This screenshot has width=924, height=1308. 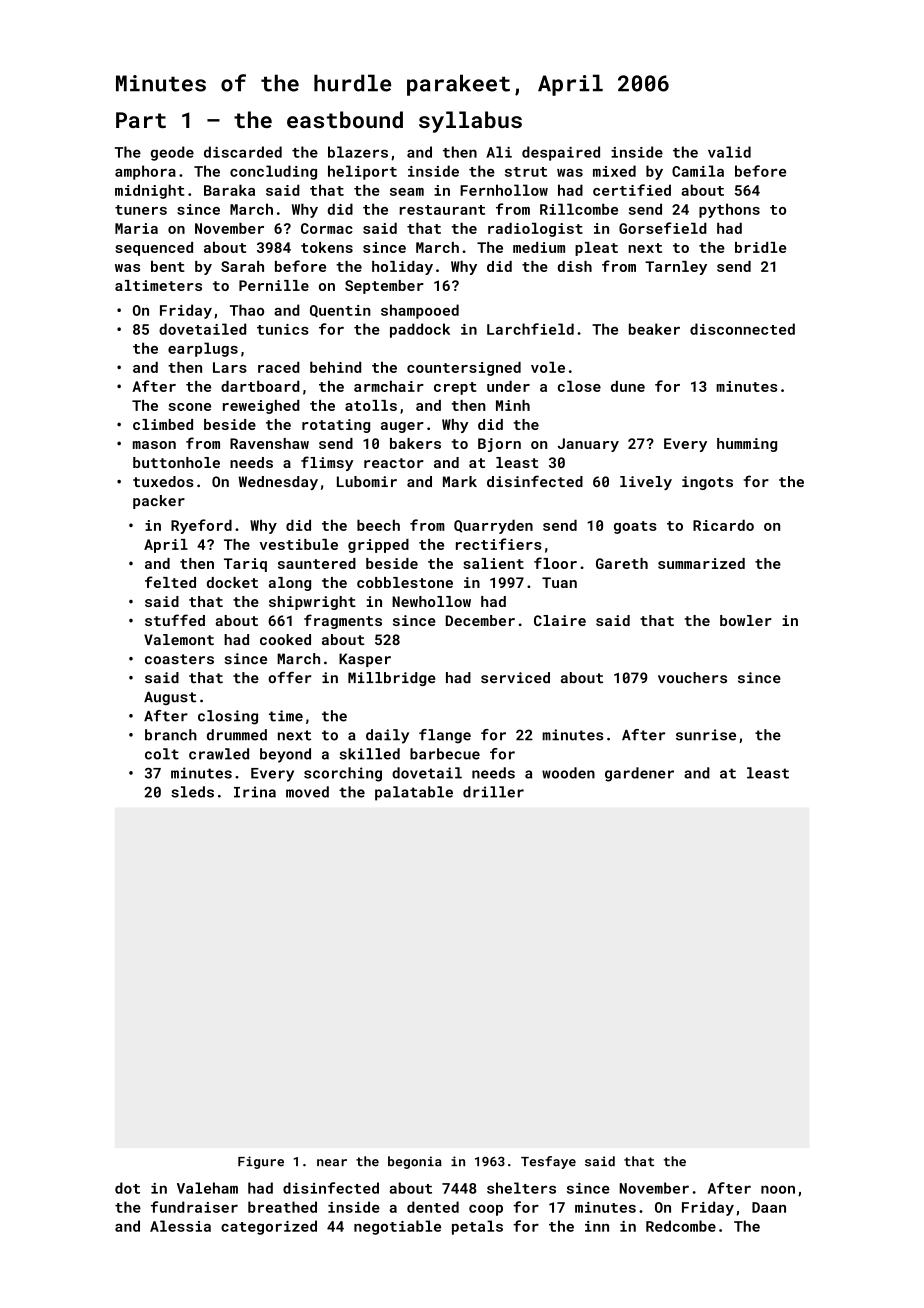 I want to click on valid, so click(x=729, y=152).
